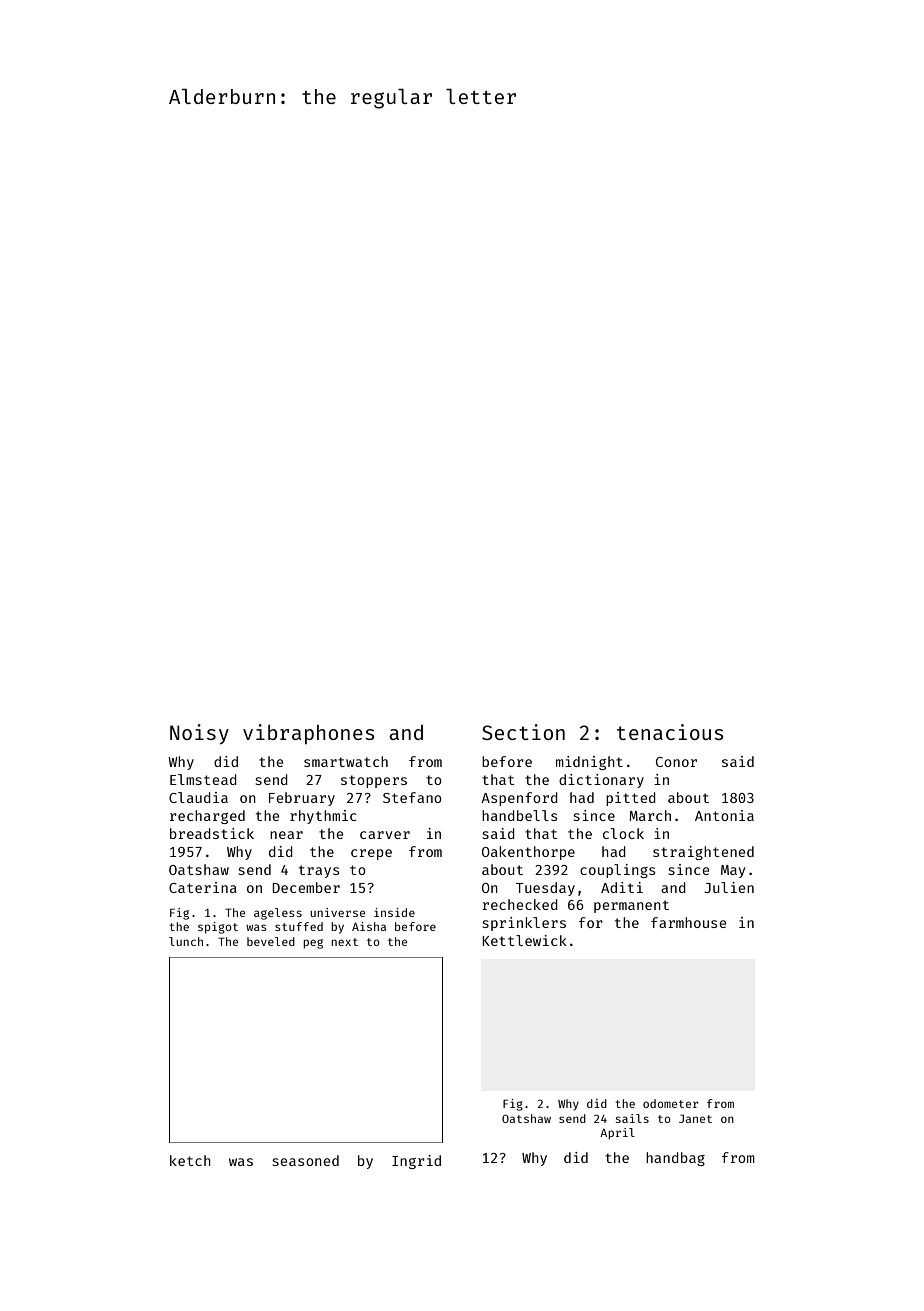  Describe the element at coordinates (729, 887) in the screenshot. I see `Julien` at that location.
